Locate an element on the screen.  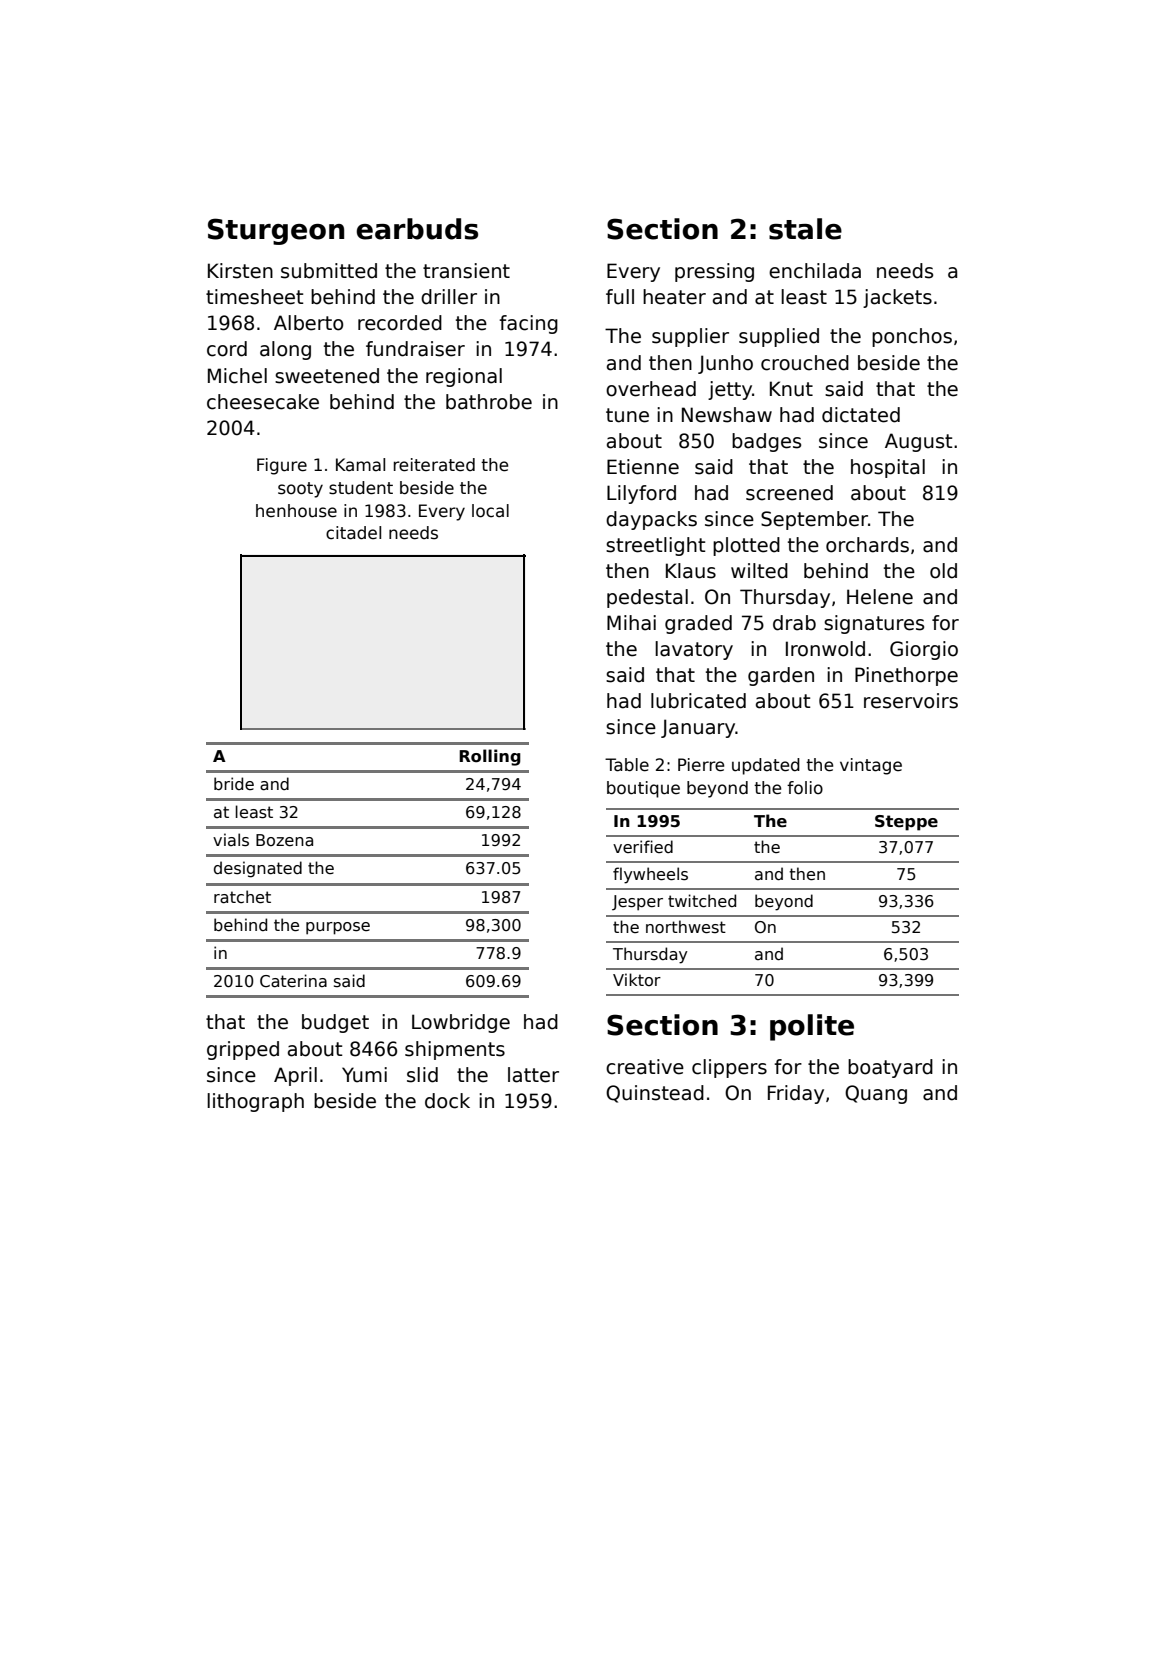
Sturgeon is located at coordinates (276, 231).
